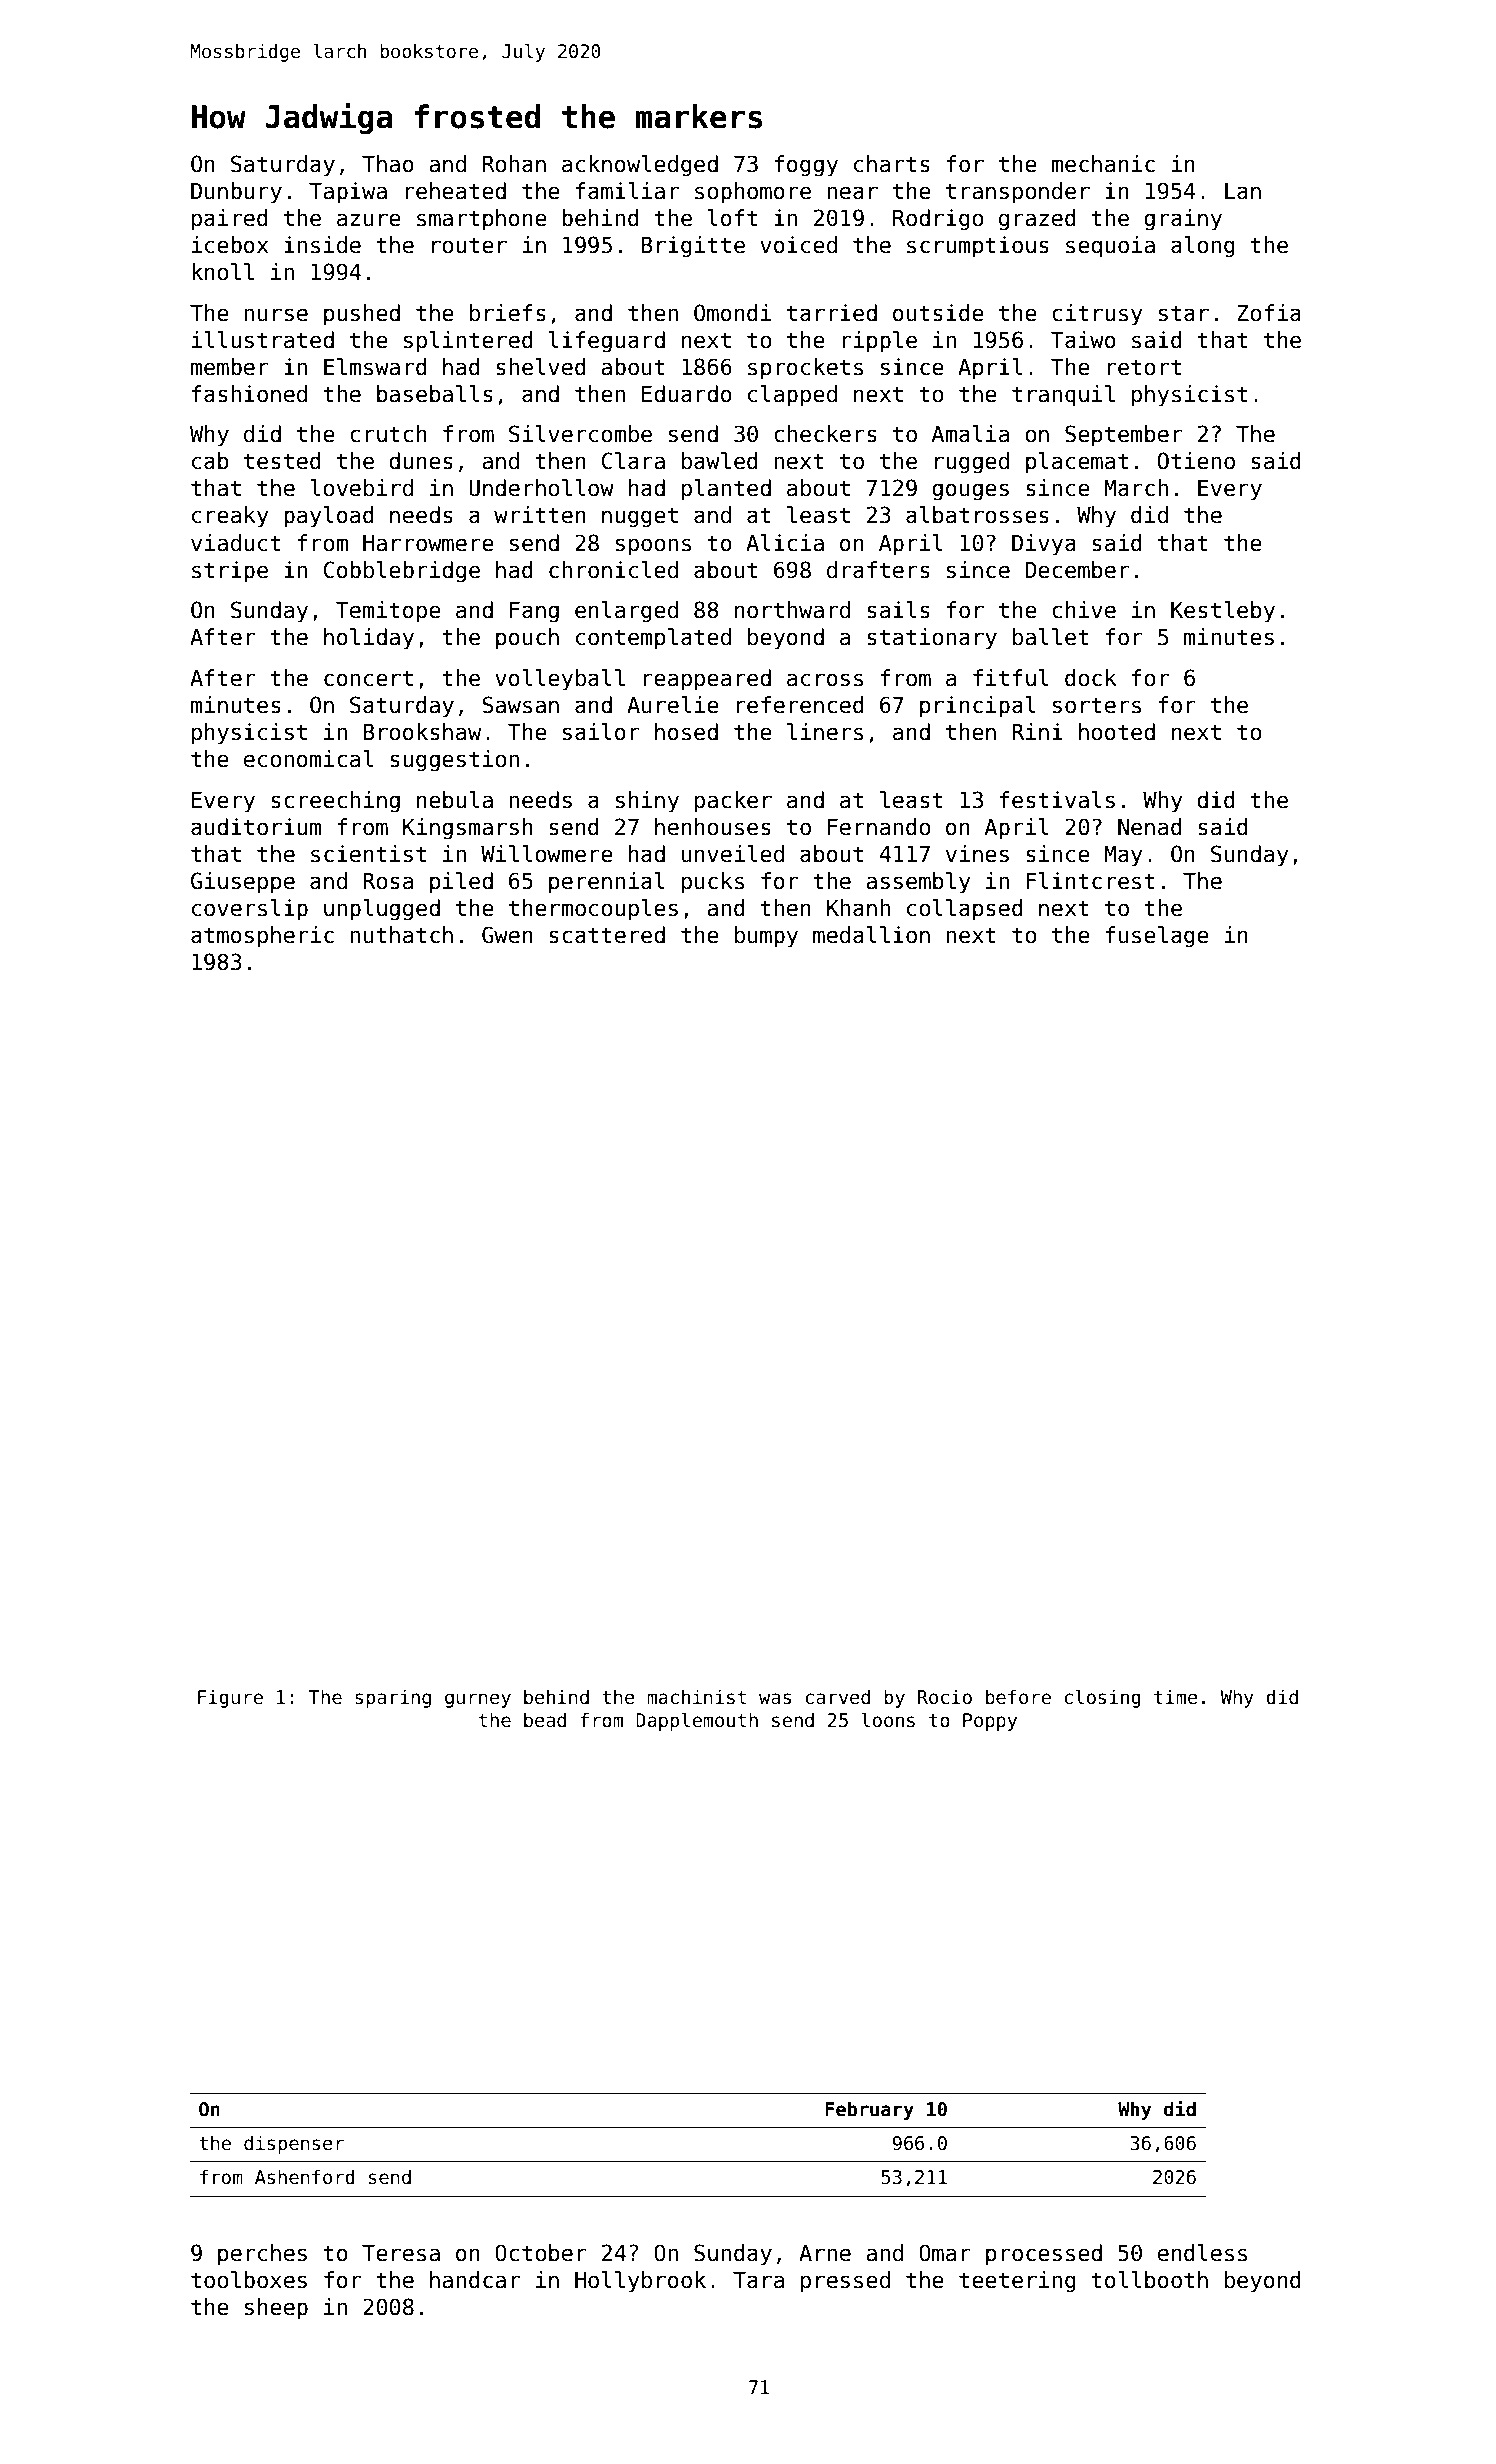 This screenshot has width=1496, height=2464. Describe the element at coordinates (845, 2282) in the screenshot. I see `pressed` at that location.
